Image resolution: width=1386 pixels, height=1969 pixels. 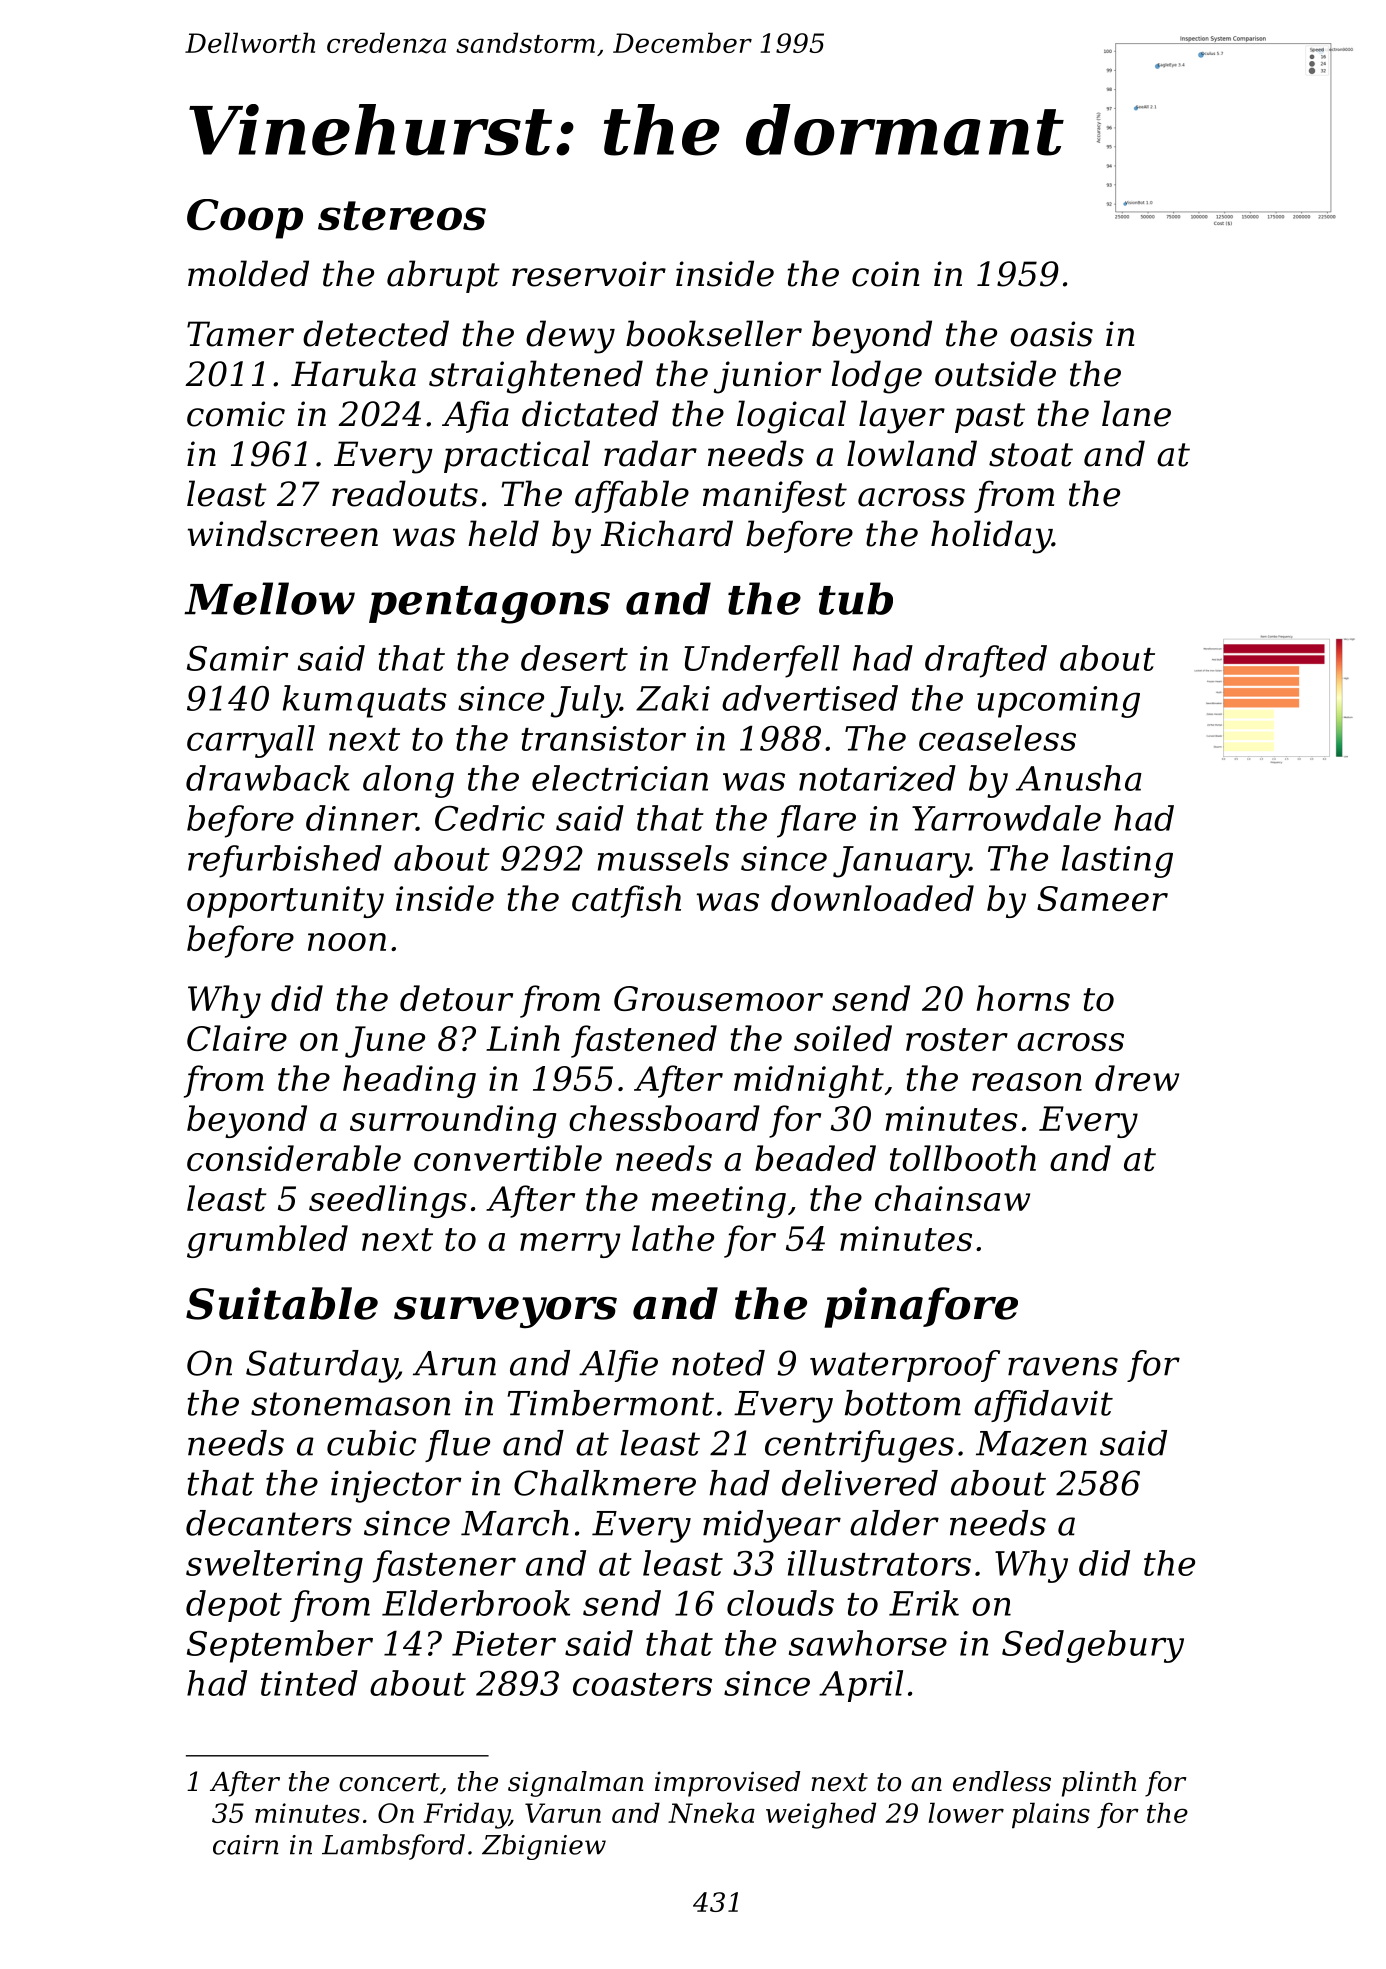 I want to click on weighed, so click(x=821, y=1815).
